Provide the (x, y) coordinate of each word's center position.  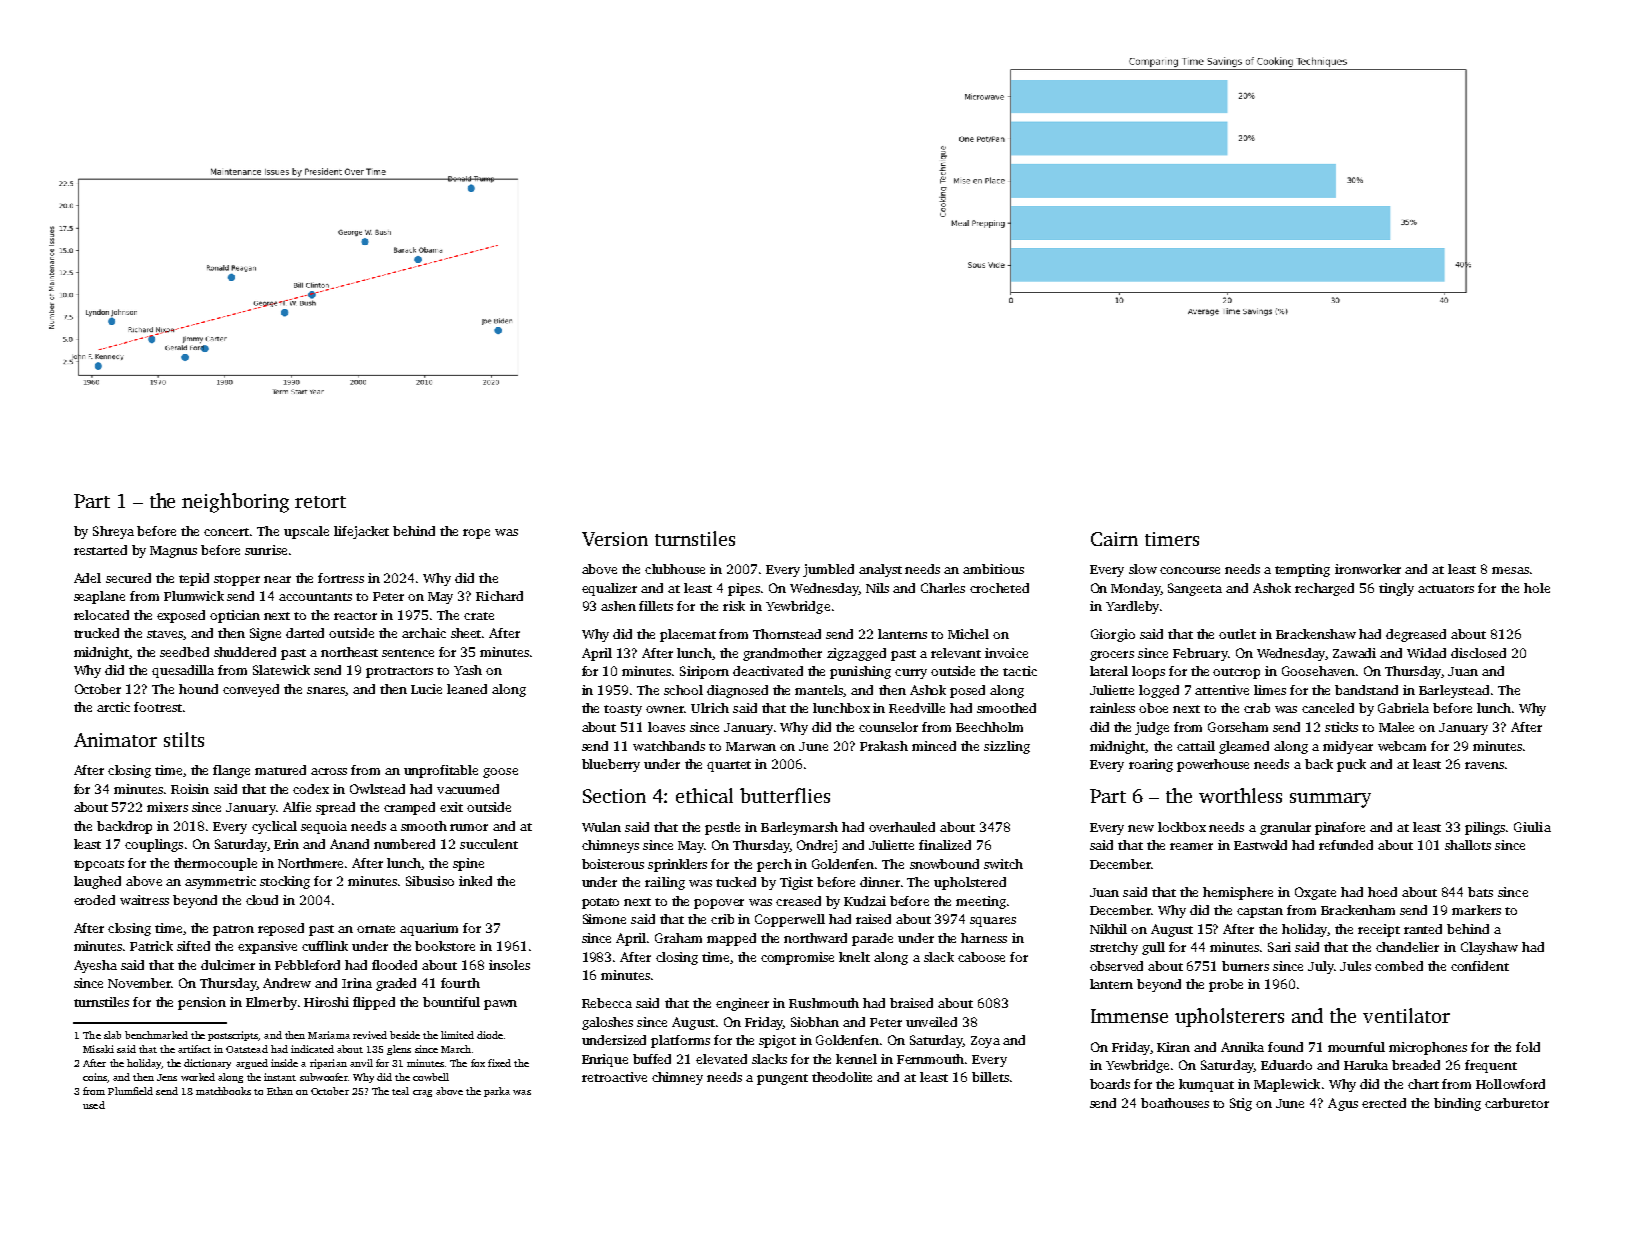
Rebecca (607, 1003)
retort (320, 502)
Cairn (1114, 539)
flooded (394, 965)
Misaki (98, 1049)
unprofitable (441, 771)
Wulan (601, 827)
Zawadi (1354, 653)
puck (1351, 765)
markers (1476, 910)
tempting (1302, 570)
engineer (742, 1004)
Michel (968, 634)
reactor (355, 616)
